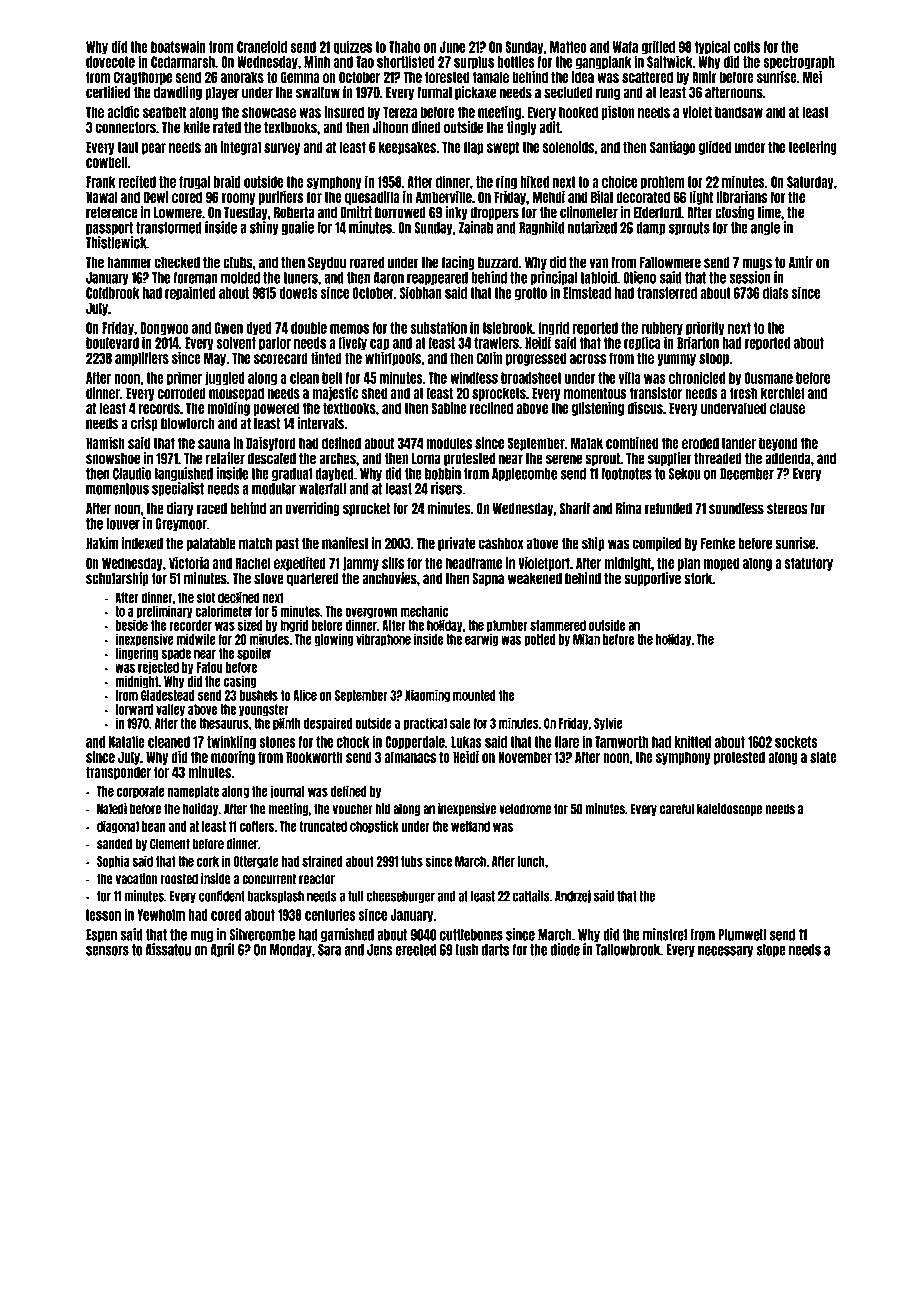 Image resolution: width=924 pixels, height=1308 pixels. Describe the element at coordinates (194, 183) in the screenshot. I see `frugal` at that location.
